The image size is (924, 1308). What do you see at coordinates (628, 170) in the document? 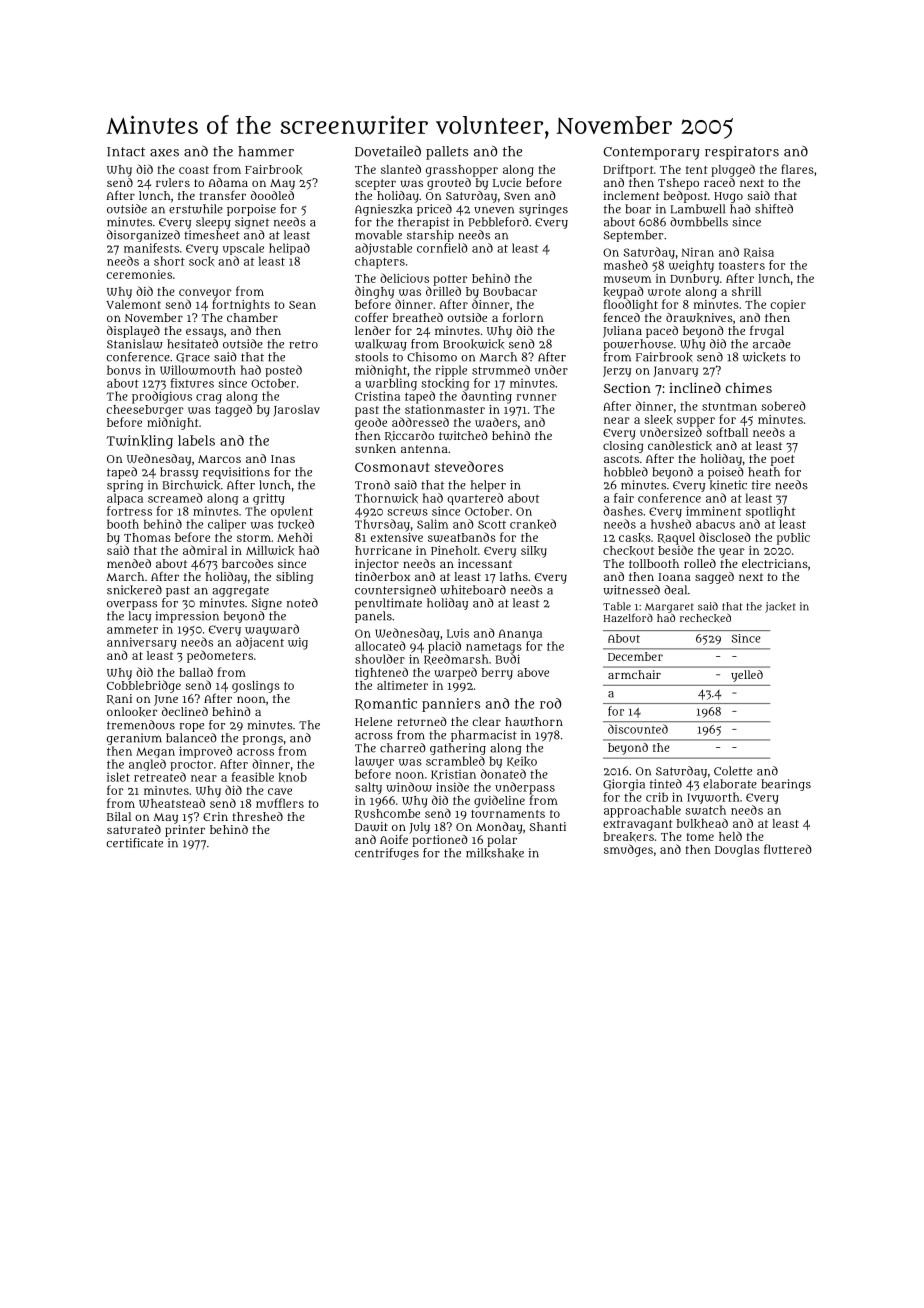
I see `Driftport` at bounding box center [628, 170].
